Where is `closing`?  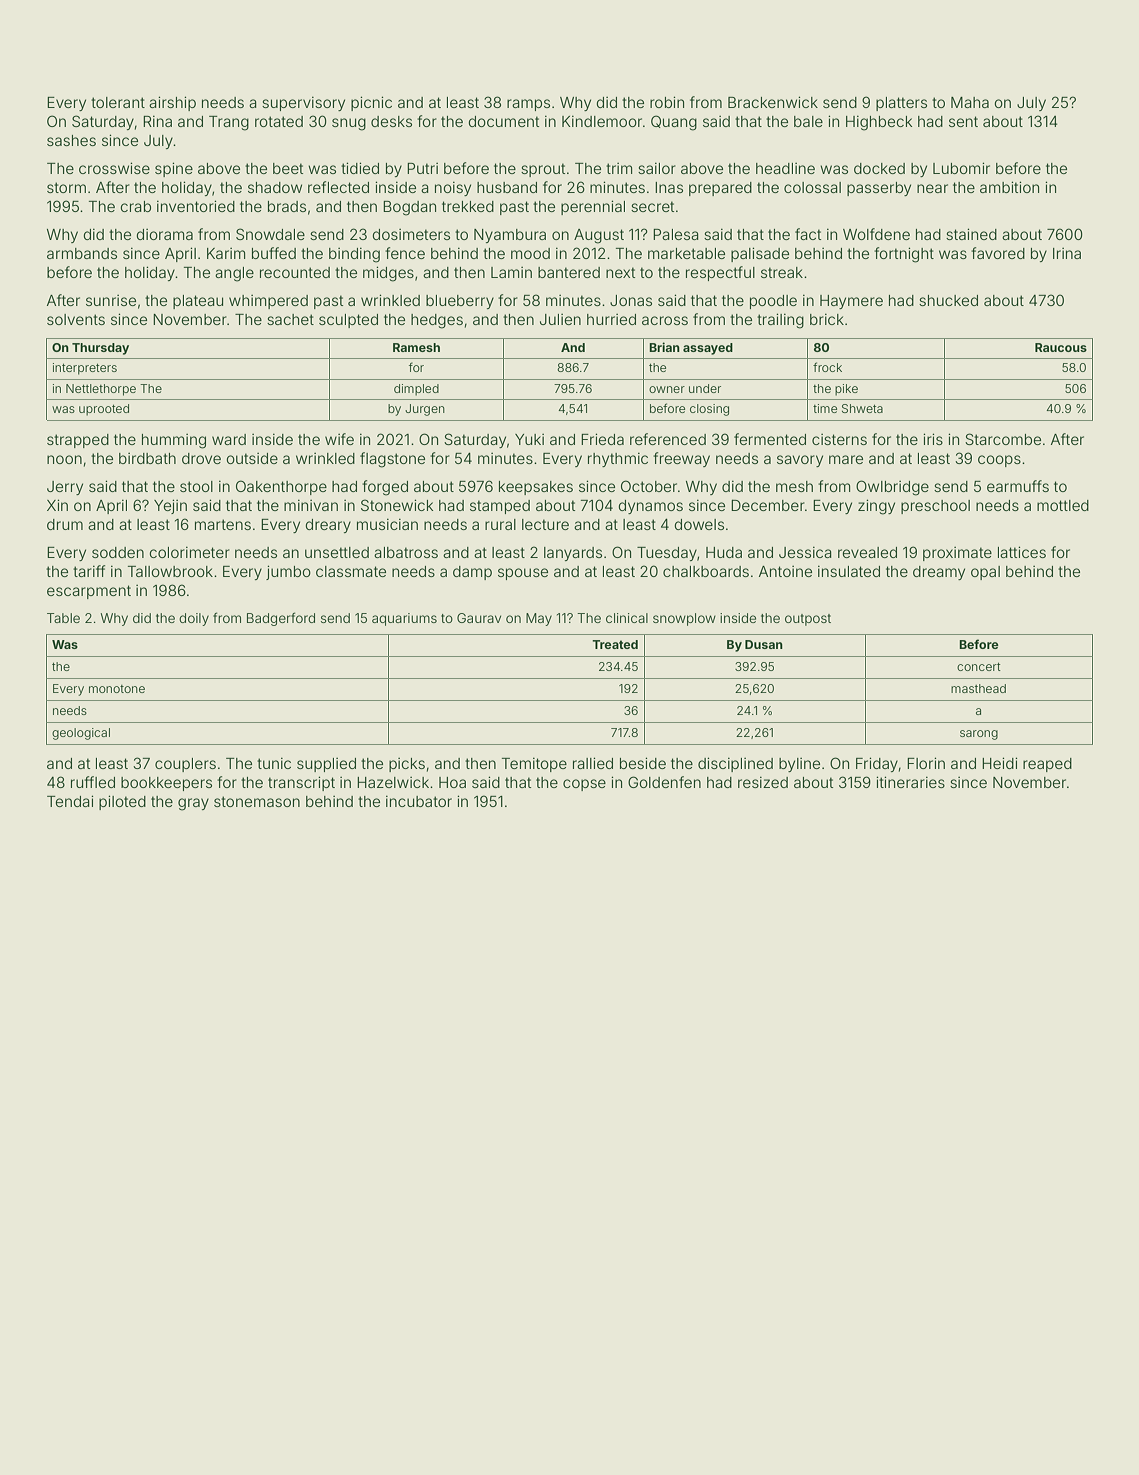
closing is located at coordinates (709, 410).
